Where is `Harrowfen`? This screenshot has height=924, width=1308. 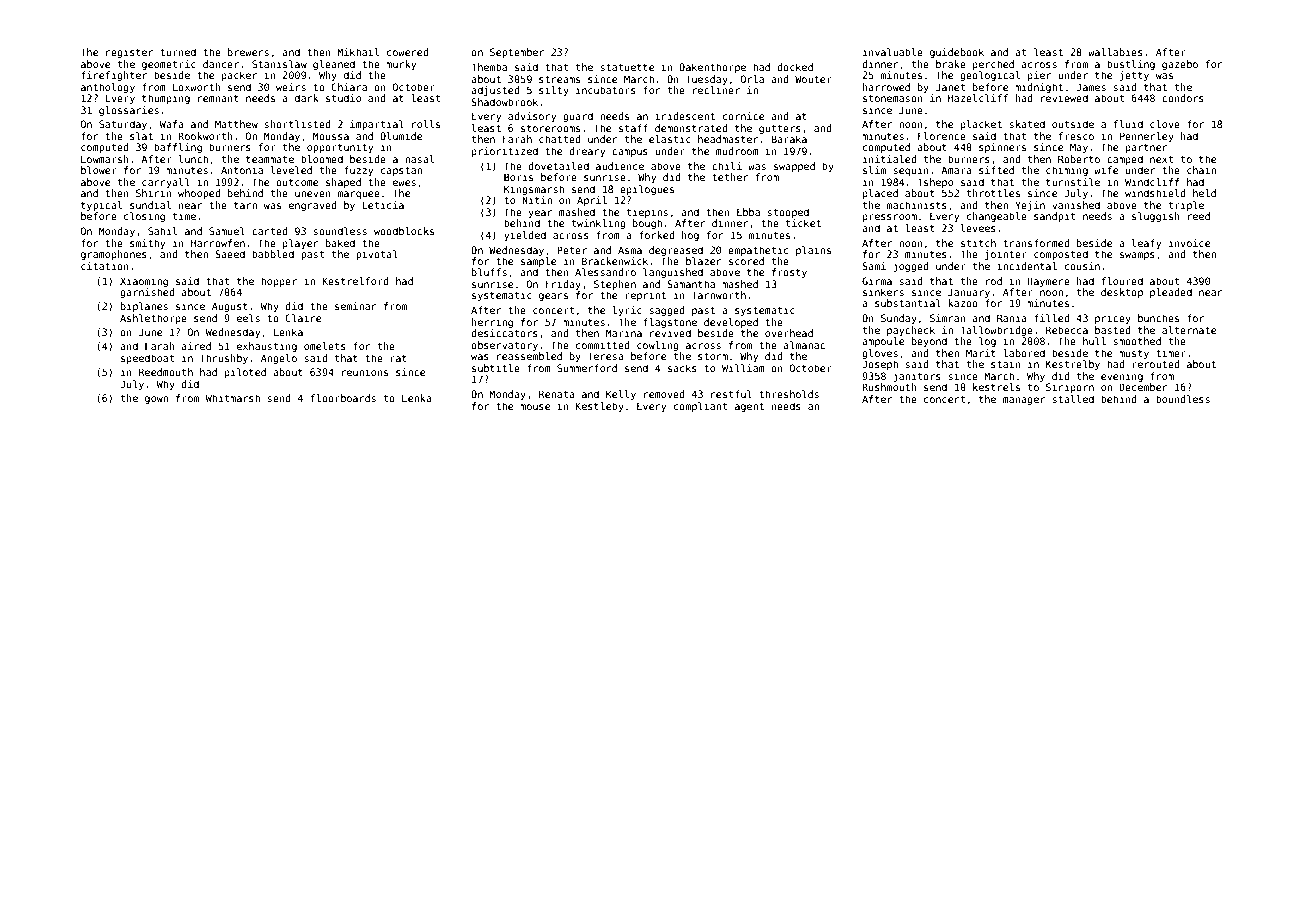
Harrowfen is located at coordinates (218, 243).
